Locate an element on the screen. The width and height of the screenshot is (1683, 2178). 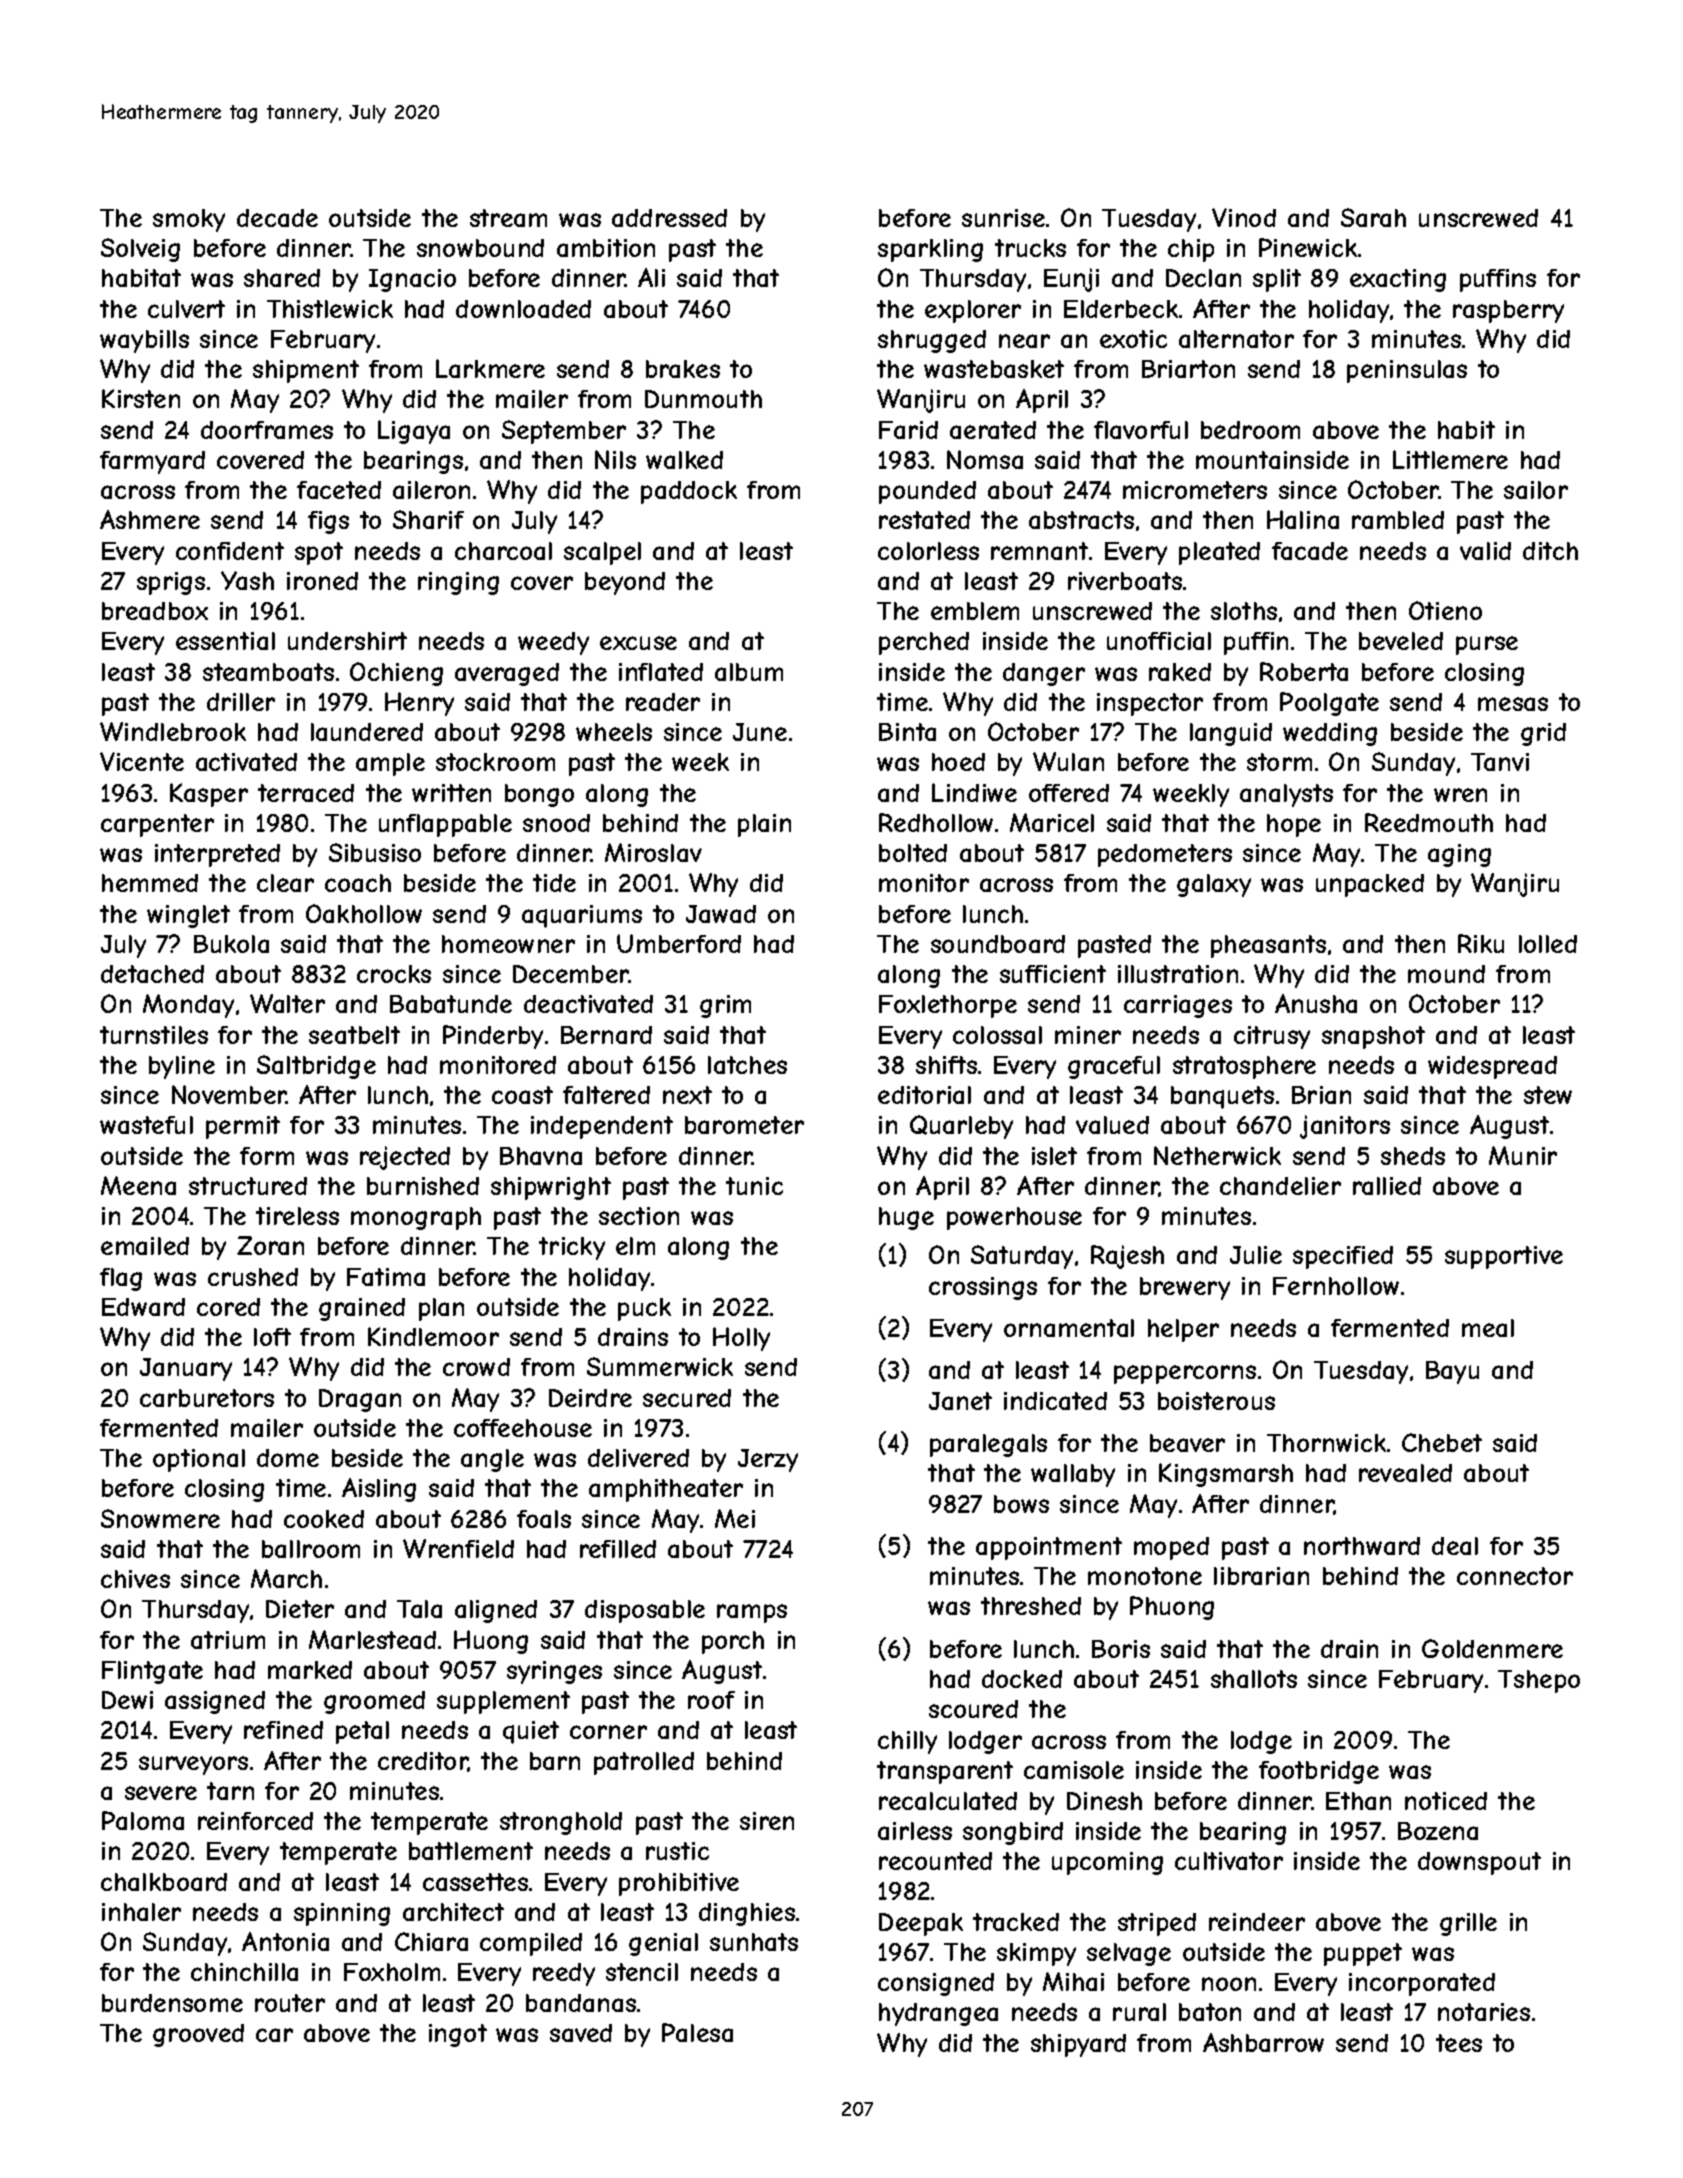
Vinod is located at coordinates (1244, 217).
